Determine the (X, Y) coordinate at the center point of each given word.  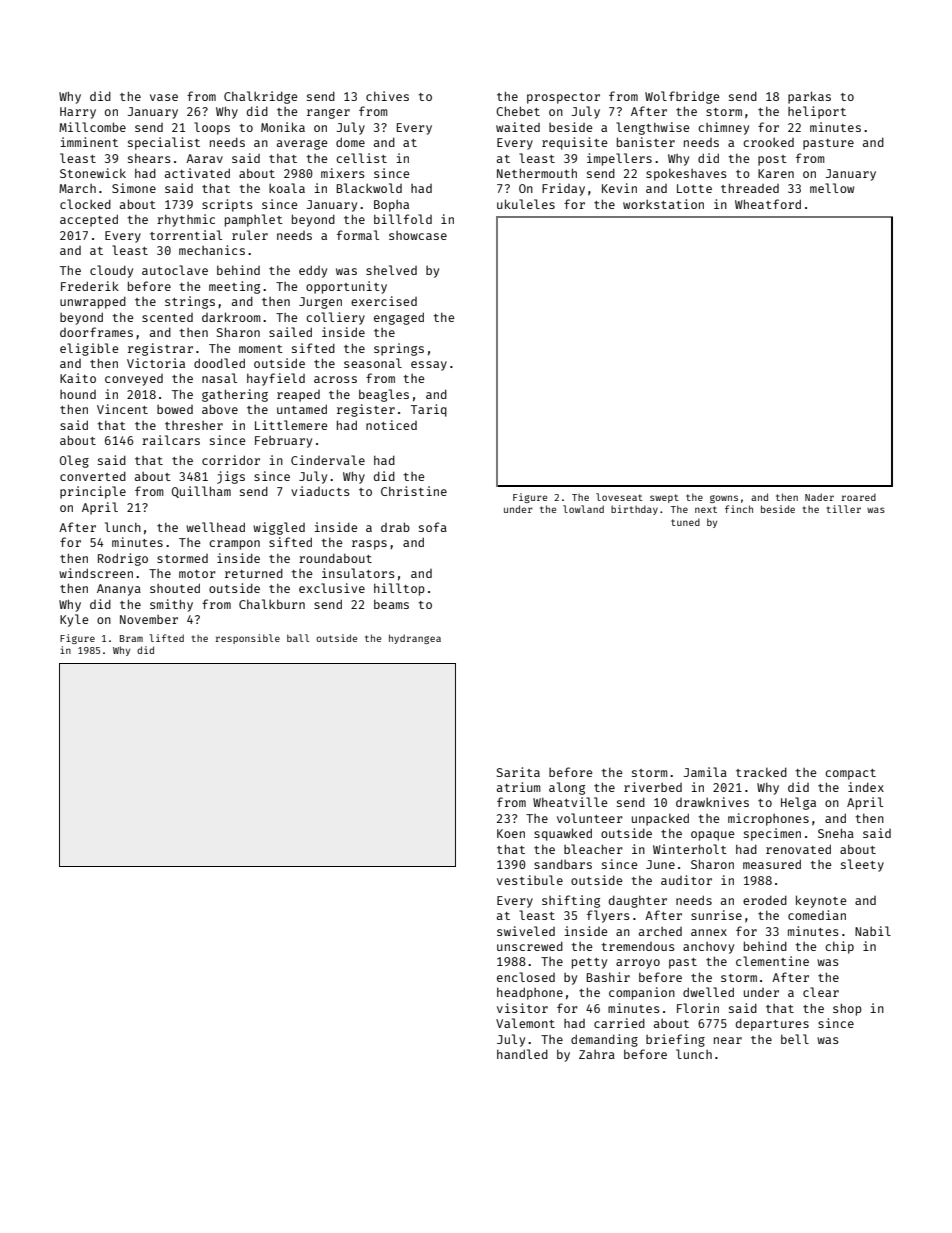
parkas (809, 97)
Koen (511, 833)
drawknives (712, 802)
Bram (131, 638)
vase (164, 97)
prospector (563, 98)
